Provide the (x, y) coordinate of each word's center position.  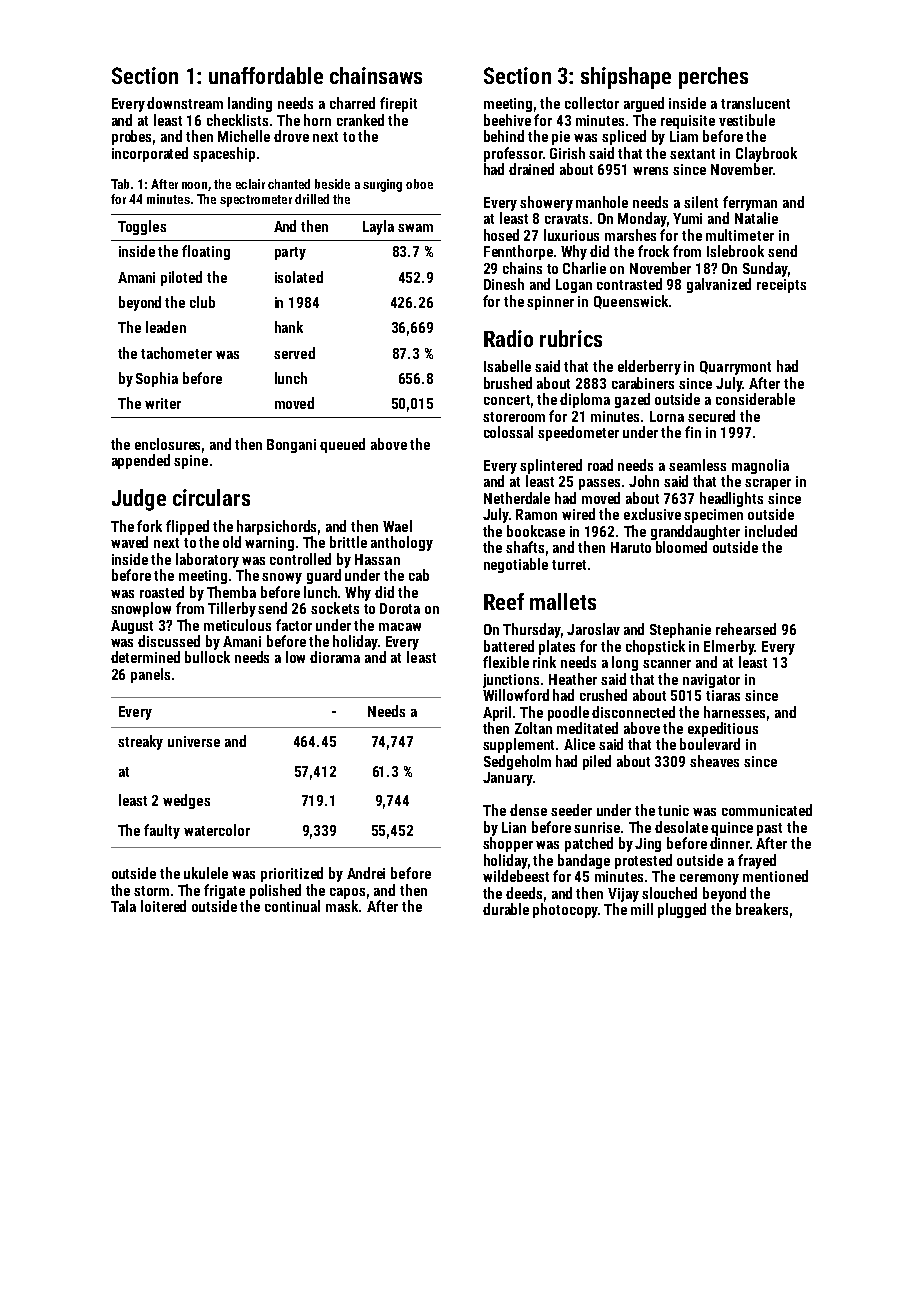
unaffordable (266, 75)
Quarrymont (735, 368)
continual (292, 906)
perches (713, 78)
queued (342, 445)
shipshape (626, 78)
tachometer (176, 353)
